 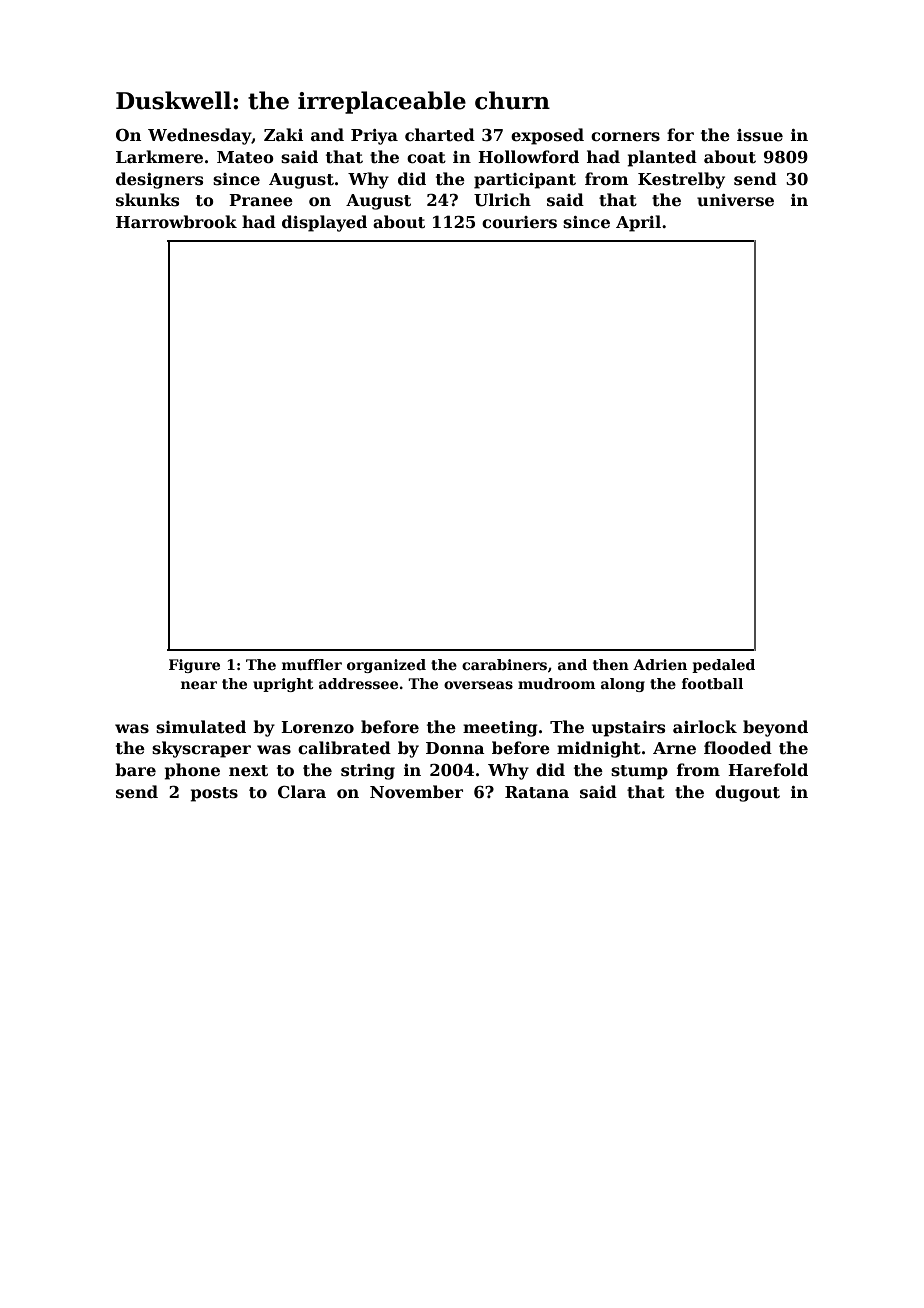 What do you see at coordinates (455, 748) in the screenshot?
I see `Donna` at bounding box center [455, 748].
